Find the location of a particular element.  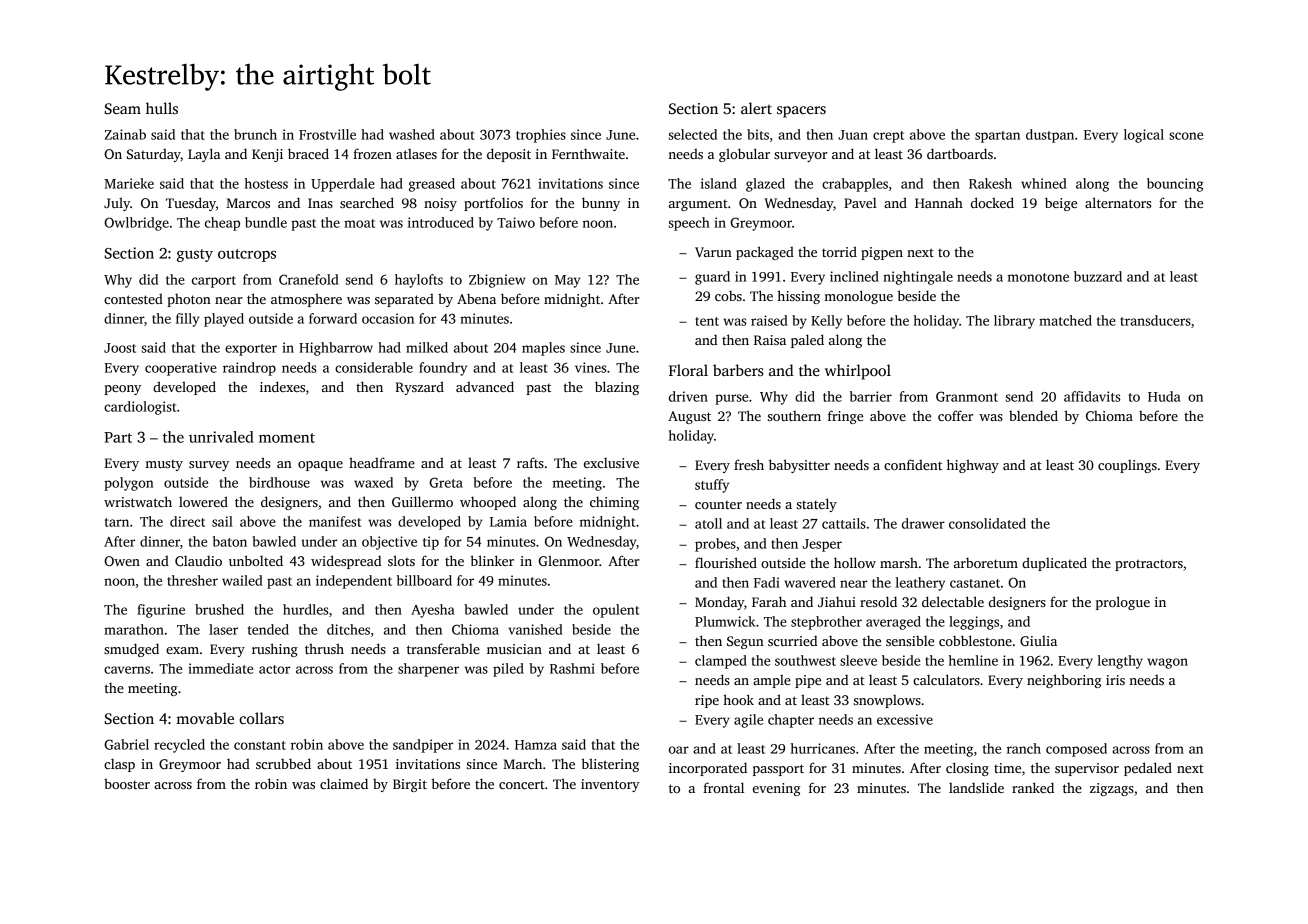

Gabriel is located at coordinates (126, 744).
